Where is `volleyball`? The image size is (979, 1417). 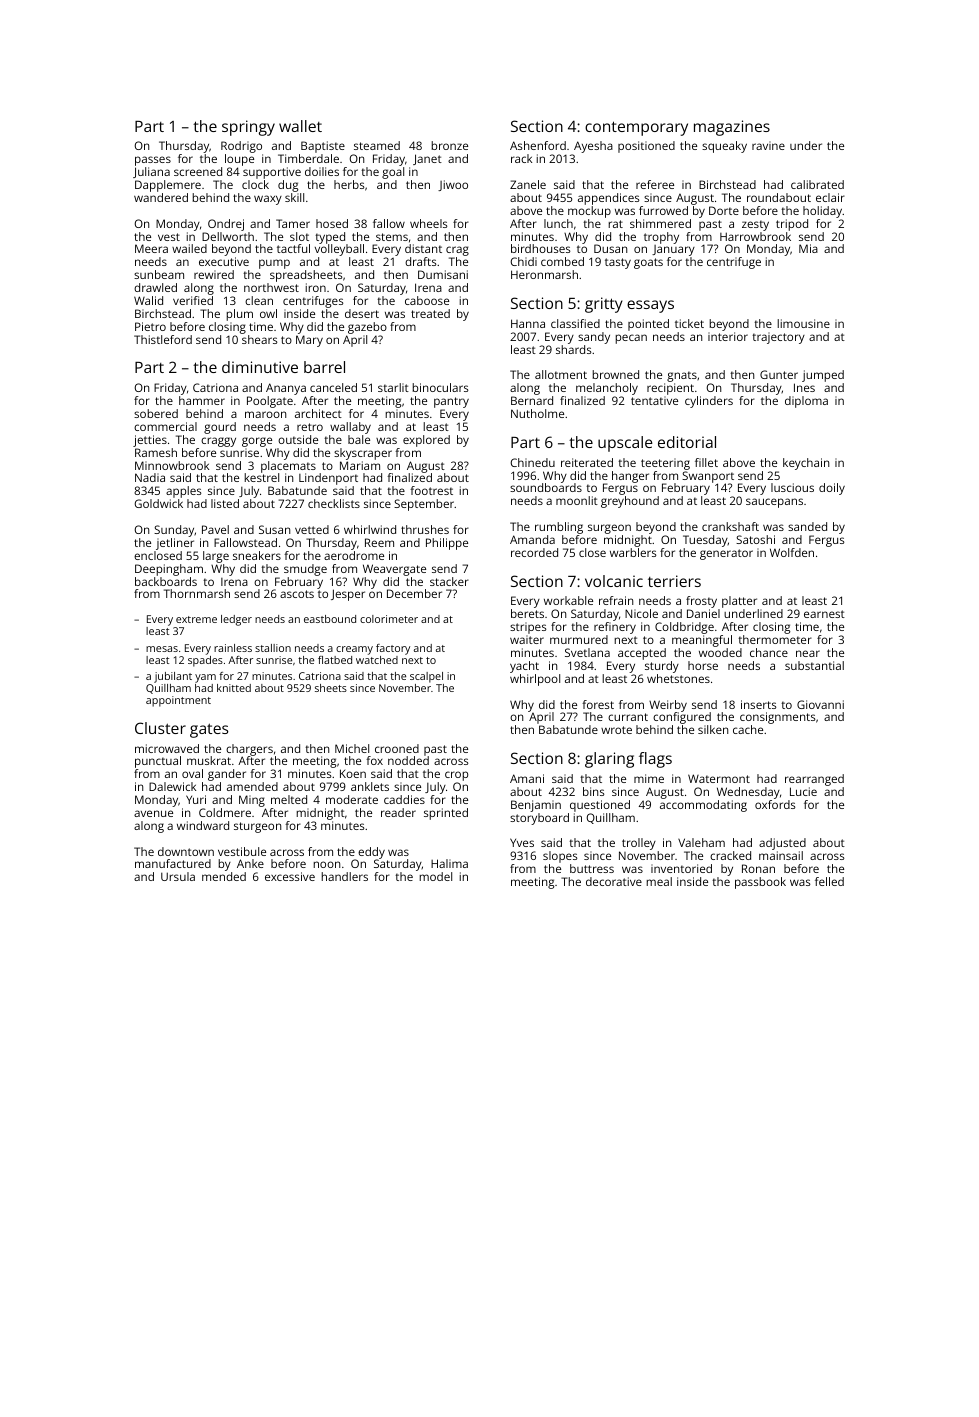 volleyball is located at coordinates (339, 250).
